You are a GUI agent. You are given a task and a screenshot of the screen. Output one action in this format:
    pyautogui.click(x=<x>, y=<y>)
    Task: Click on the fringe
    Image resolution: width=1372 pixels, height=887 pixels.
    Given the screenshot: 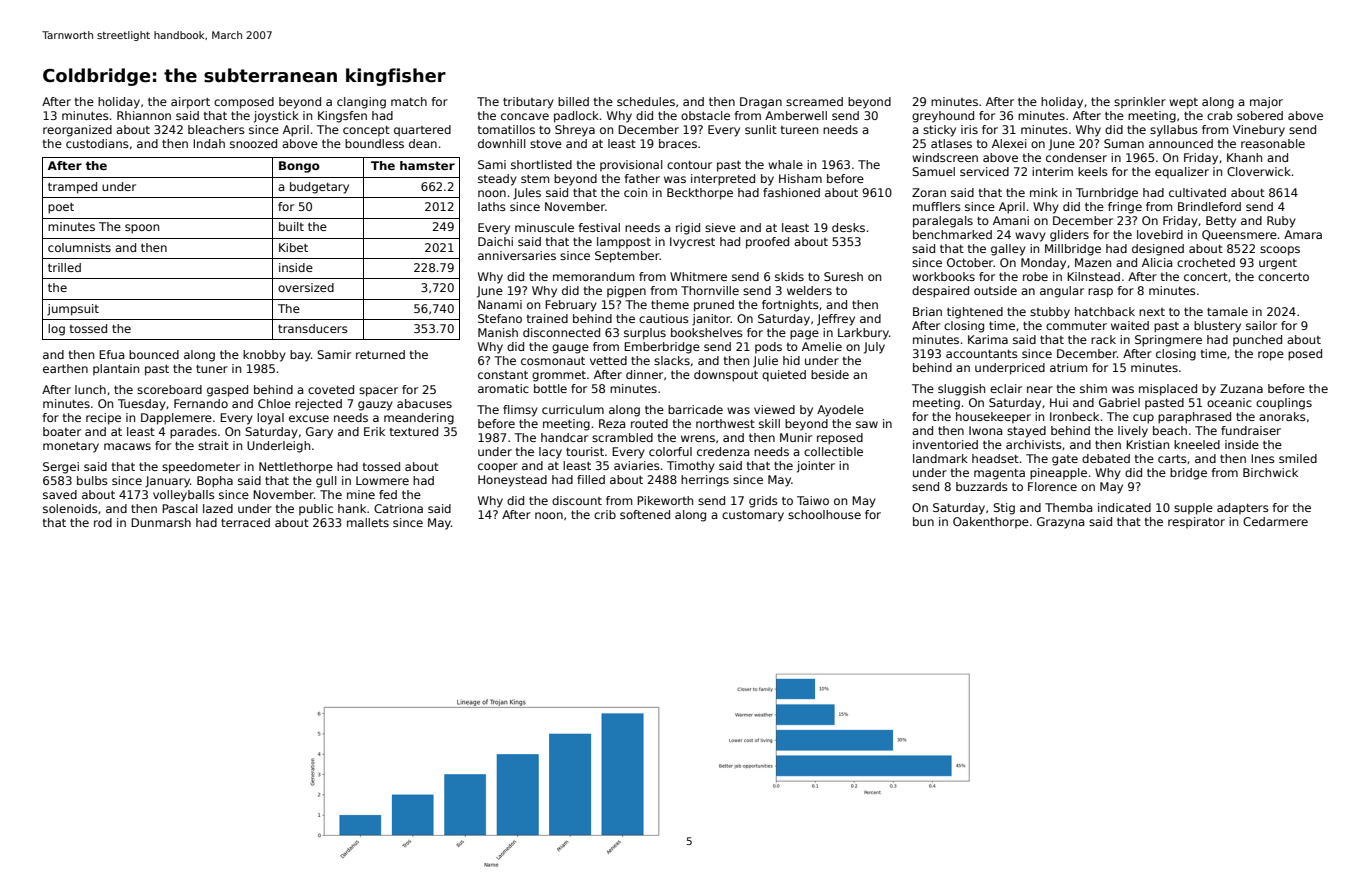 What is the action you would take?
    pyautogui.click(x=1125, y=208)
